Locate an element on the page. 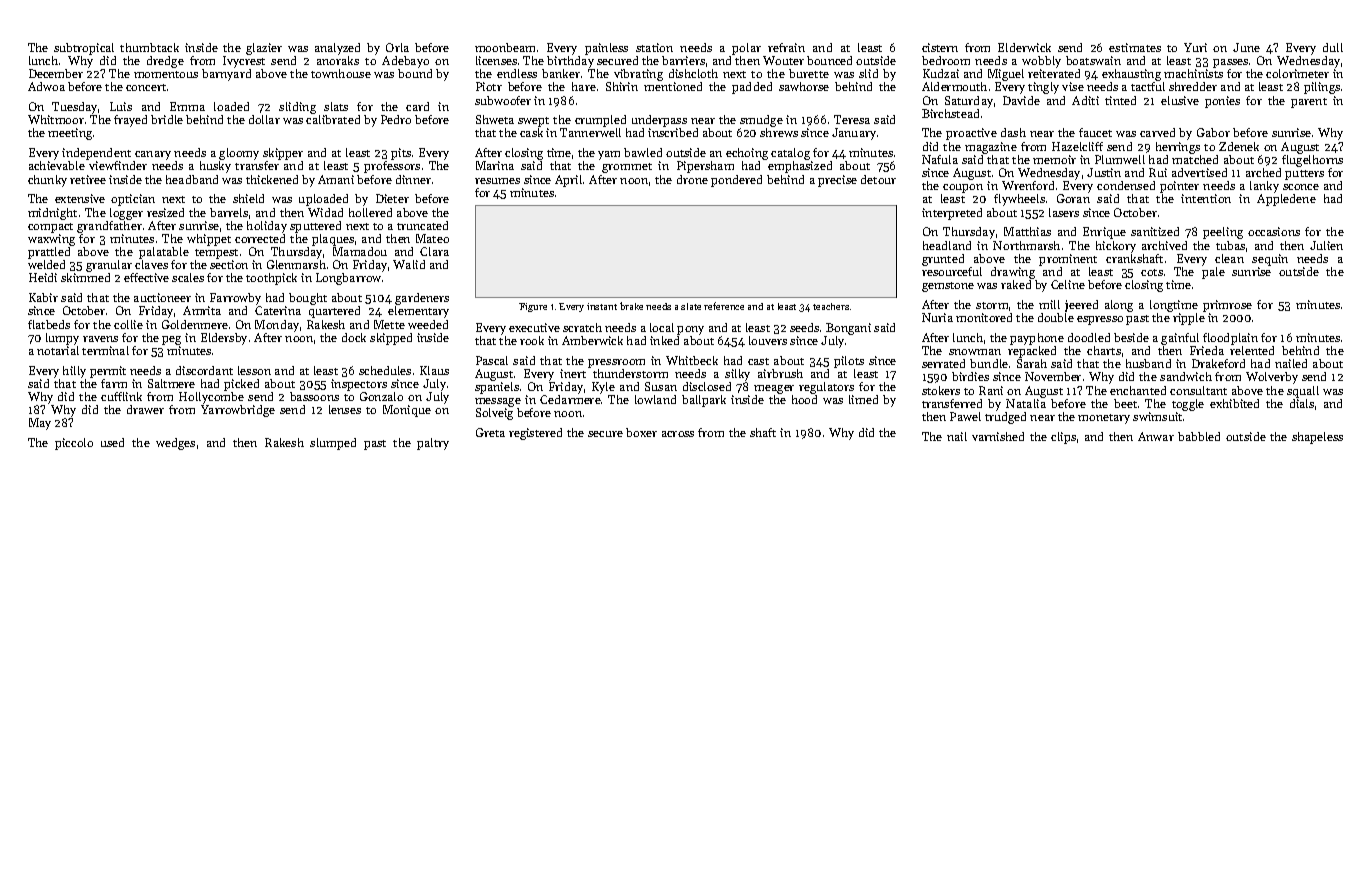  across is located at coordinates (678, 434).
